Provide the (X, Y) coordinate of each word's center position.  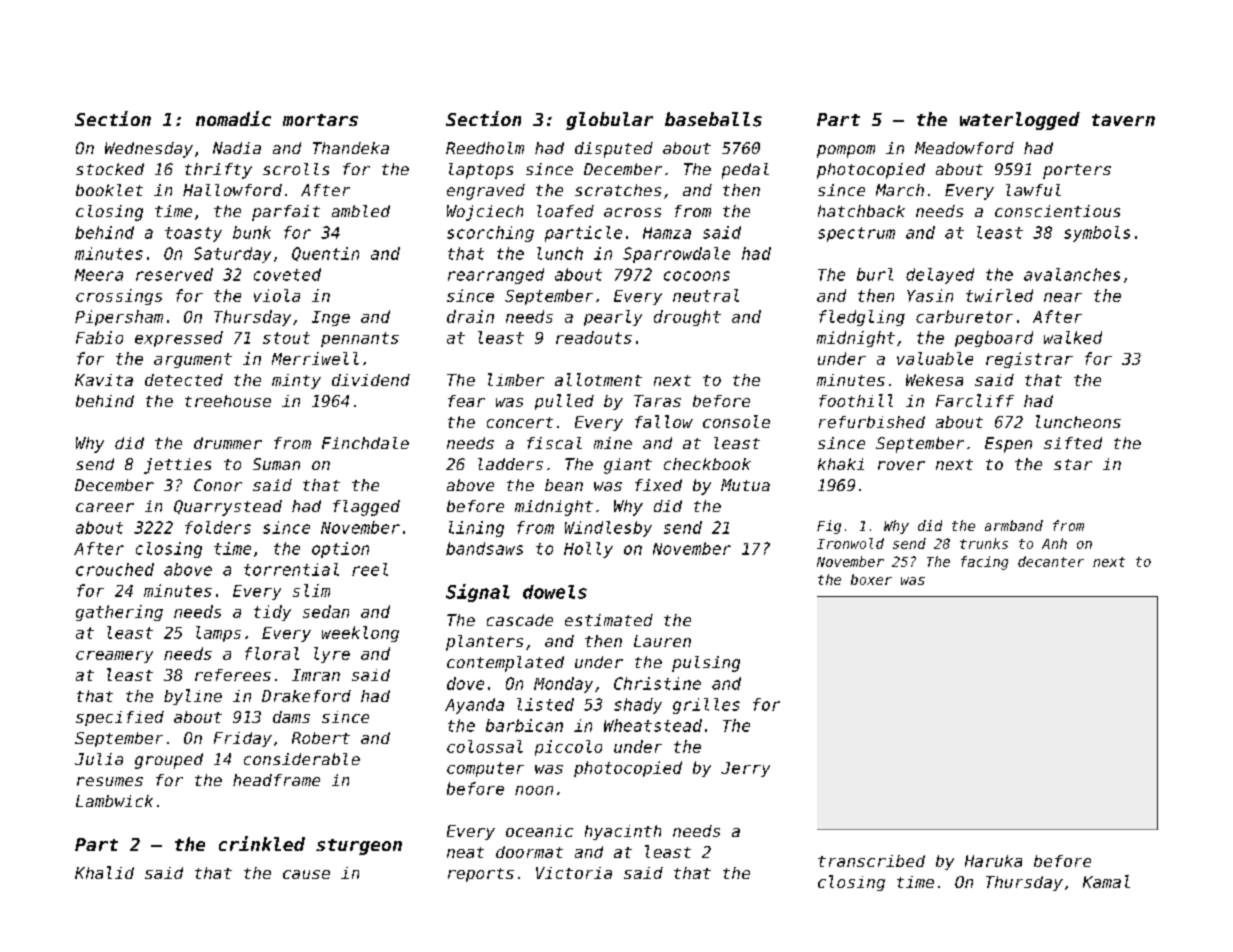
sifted (1073, 443)
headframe (276, 780)
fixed (658, 485)
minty (296, 381)
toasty (193, 234)
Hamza (667, 233)
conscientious (1057, 211)
